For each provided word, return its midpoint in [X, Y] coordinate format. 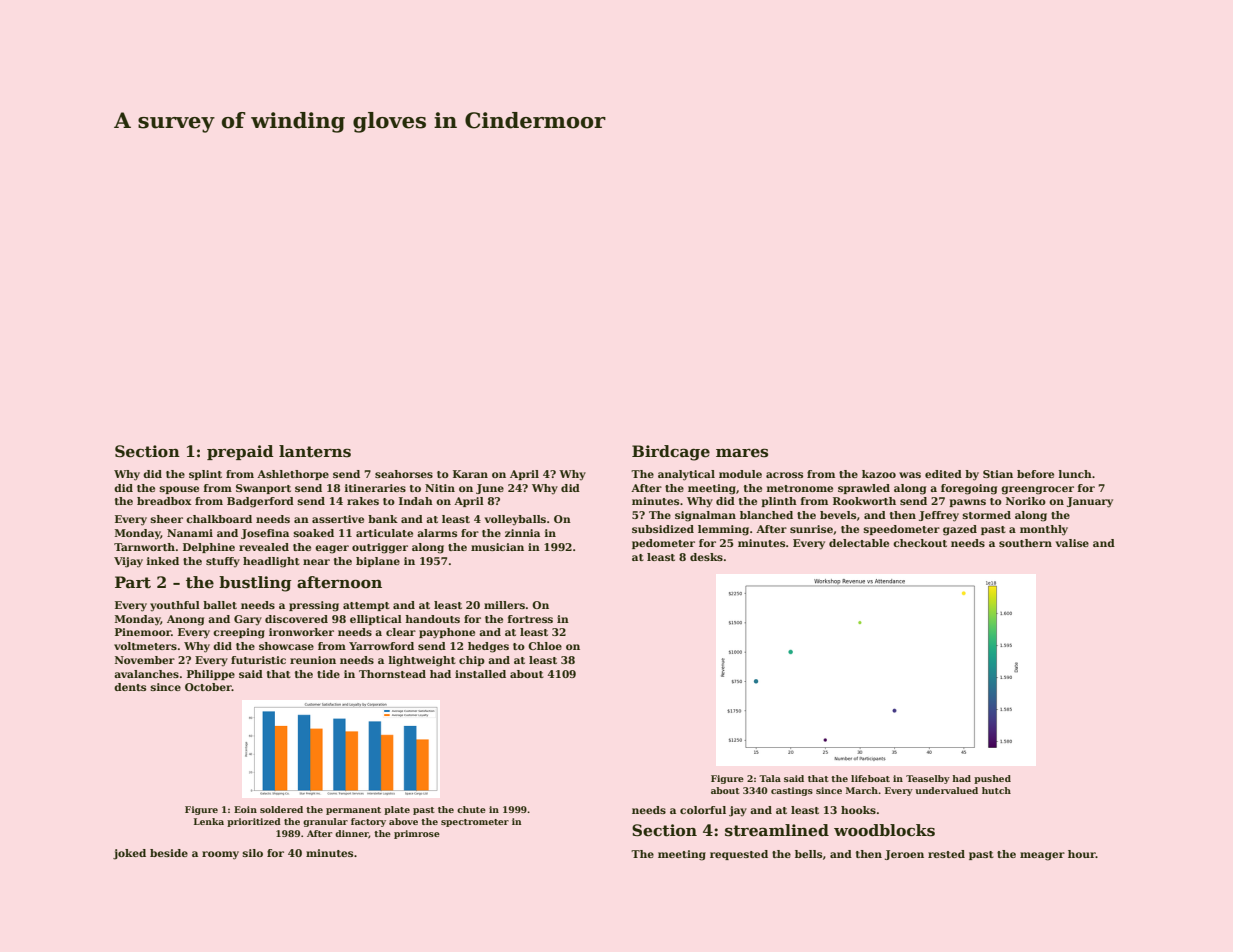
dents [130, 687]
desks [706, 557]
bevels [838, 515]
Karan [470, 474]
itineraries [375, 488]
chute [471, 809]
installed [480, 674]
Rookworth [864, 501]
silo [253, 853]
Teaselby [928, 779]
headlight [271, 562]
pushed [992, 779]
